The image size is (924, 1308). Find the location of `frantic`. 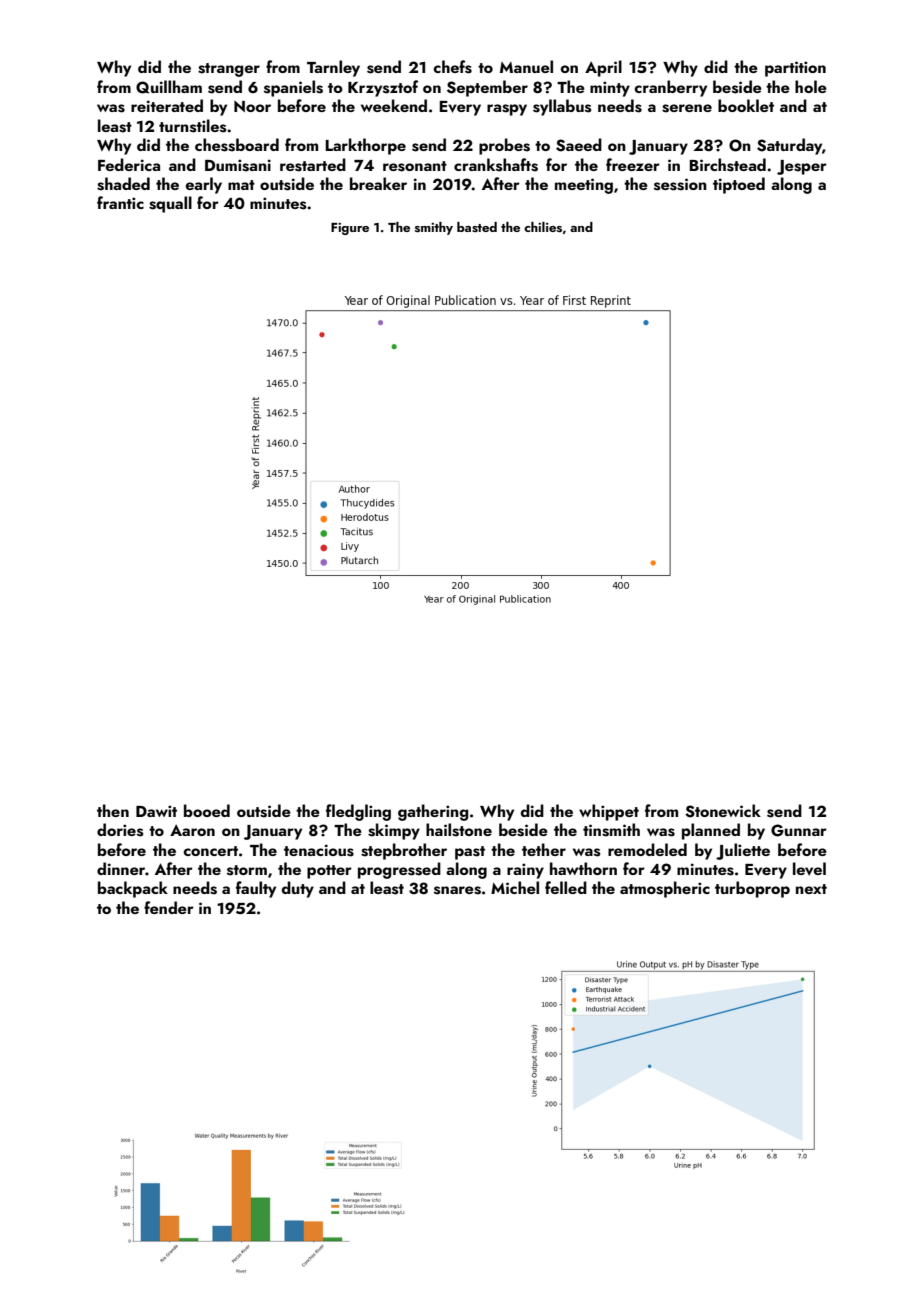

frantic is located at coordinates (120, 202).
